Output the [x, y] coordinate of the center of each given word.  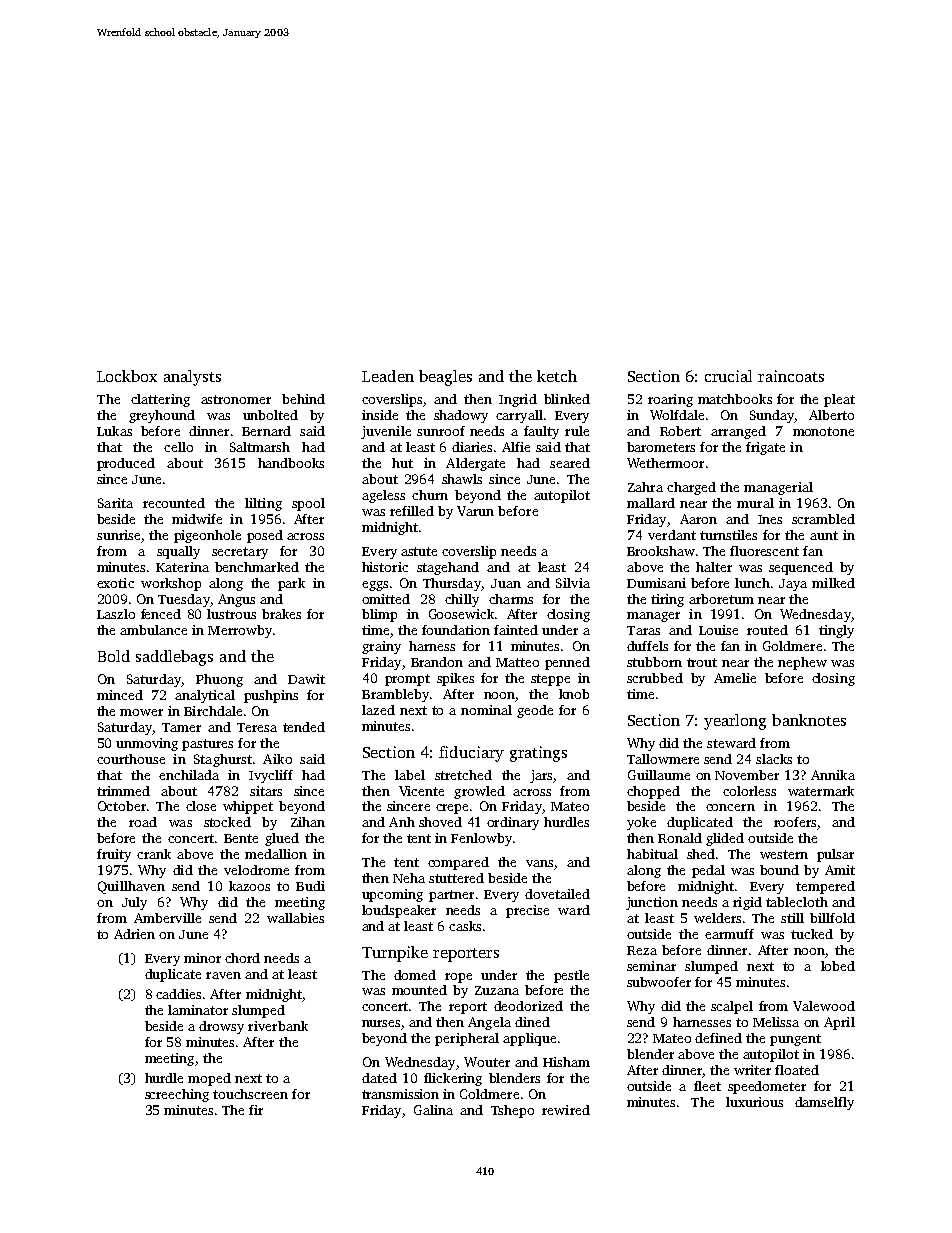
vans [539, 863]
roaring [670, 400]
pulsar [835, 855]
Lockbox [127, 376]
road [143, 822]
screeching [177, 1095]
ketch [557, 376]
